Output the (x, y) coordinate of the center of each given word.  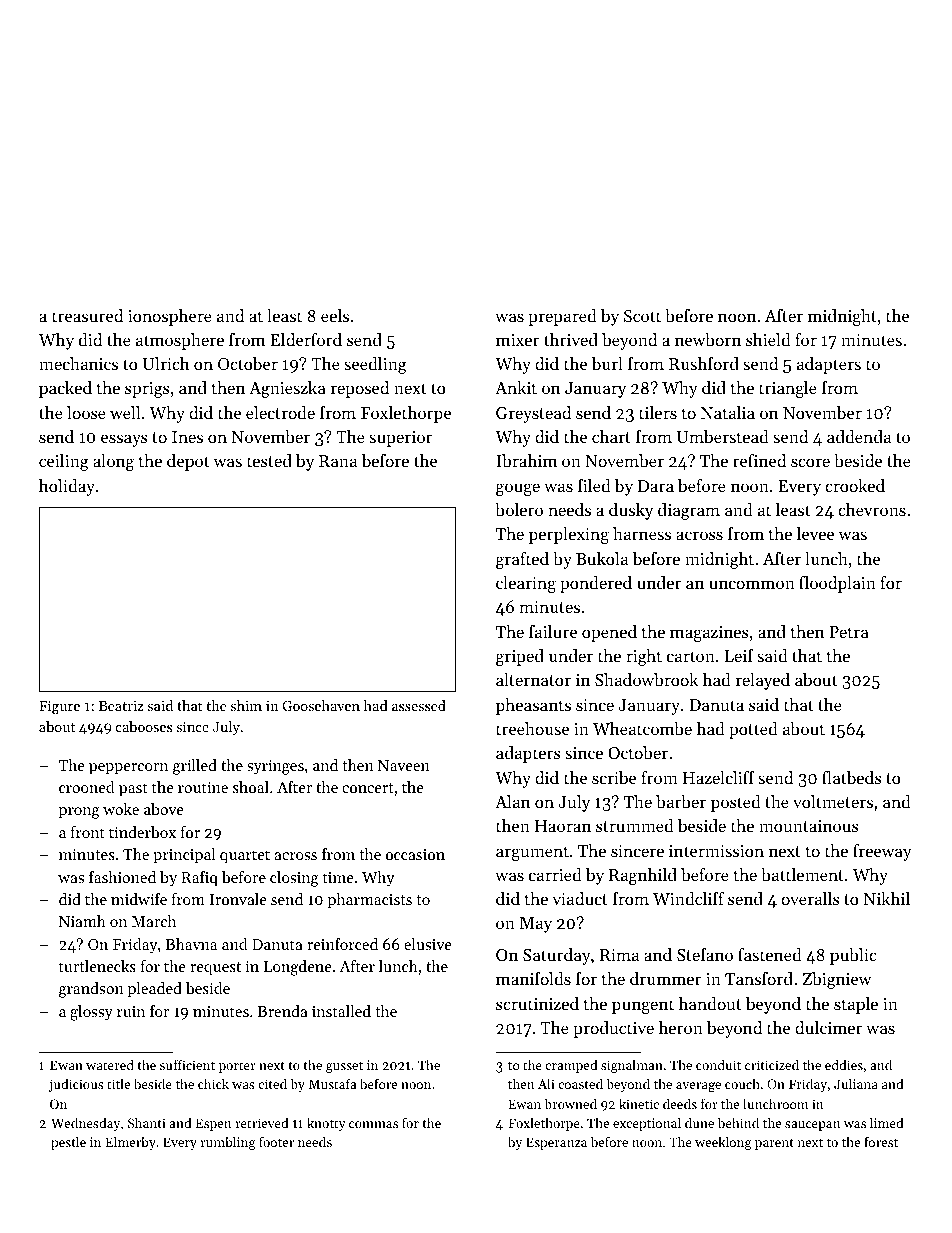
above (164, 809)
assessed (419, 705)
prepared (562, 317)
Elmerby (130, 1143)
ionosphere (170, 317)
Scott (642, 316)
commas (373, 1124)
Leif (739, 655)
